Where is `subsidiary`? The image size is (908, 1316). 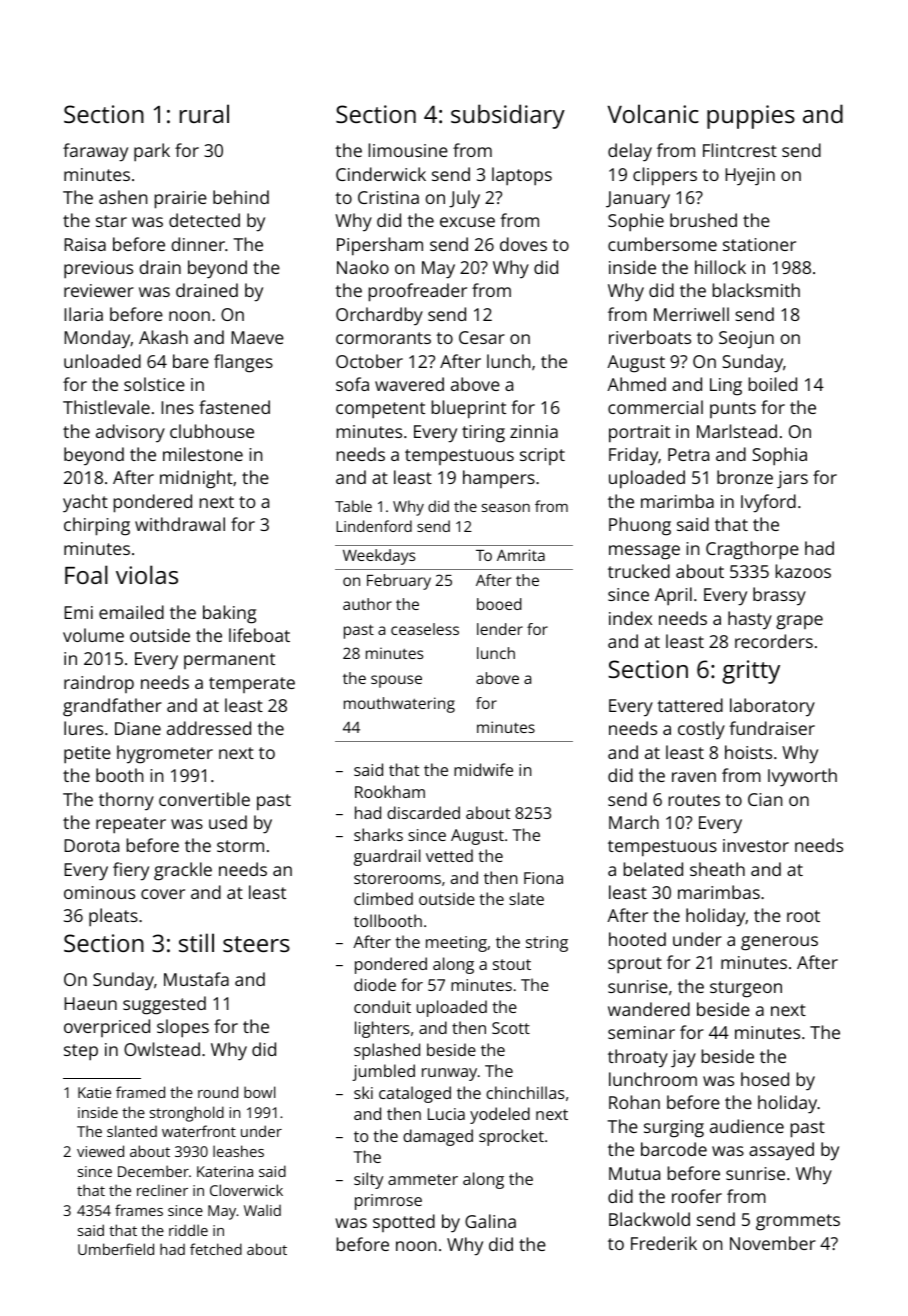
subsidiary is located at coordinates (508, 116).
